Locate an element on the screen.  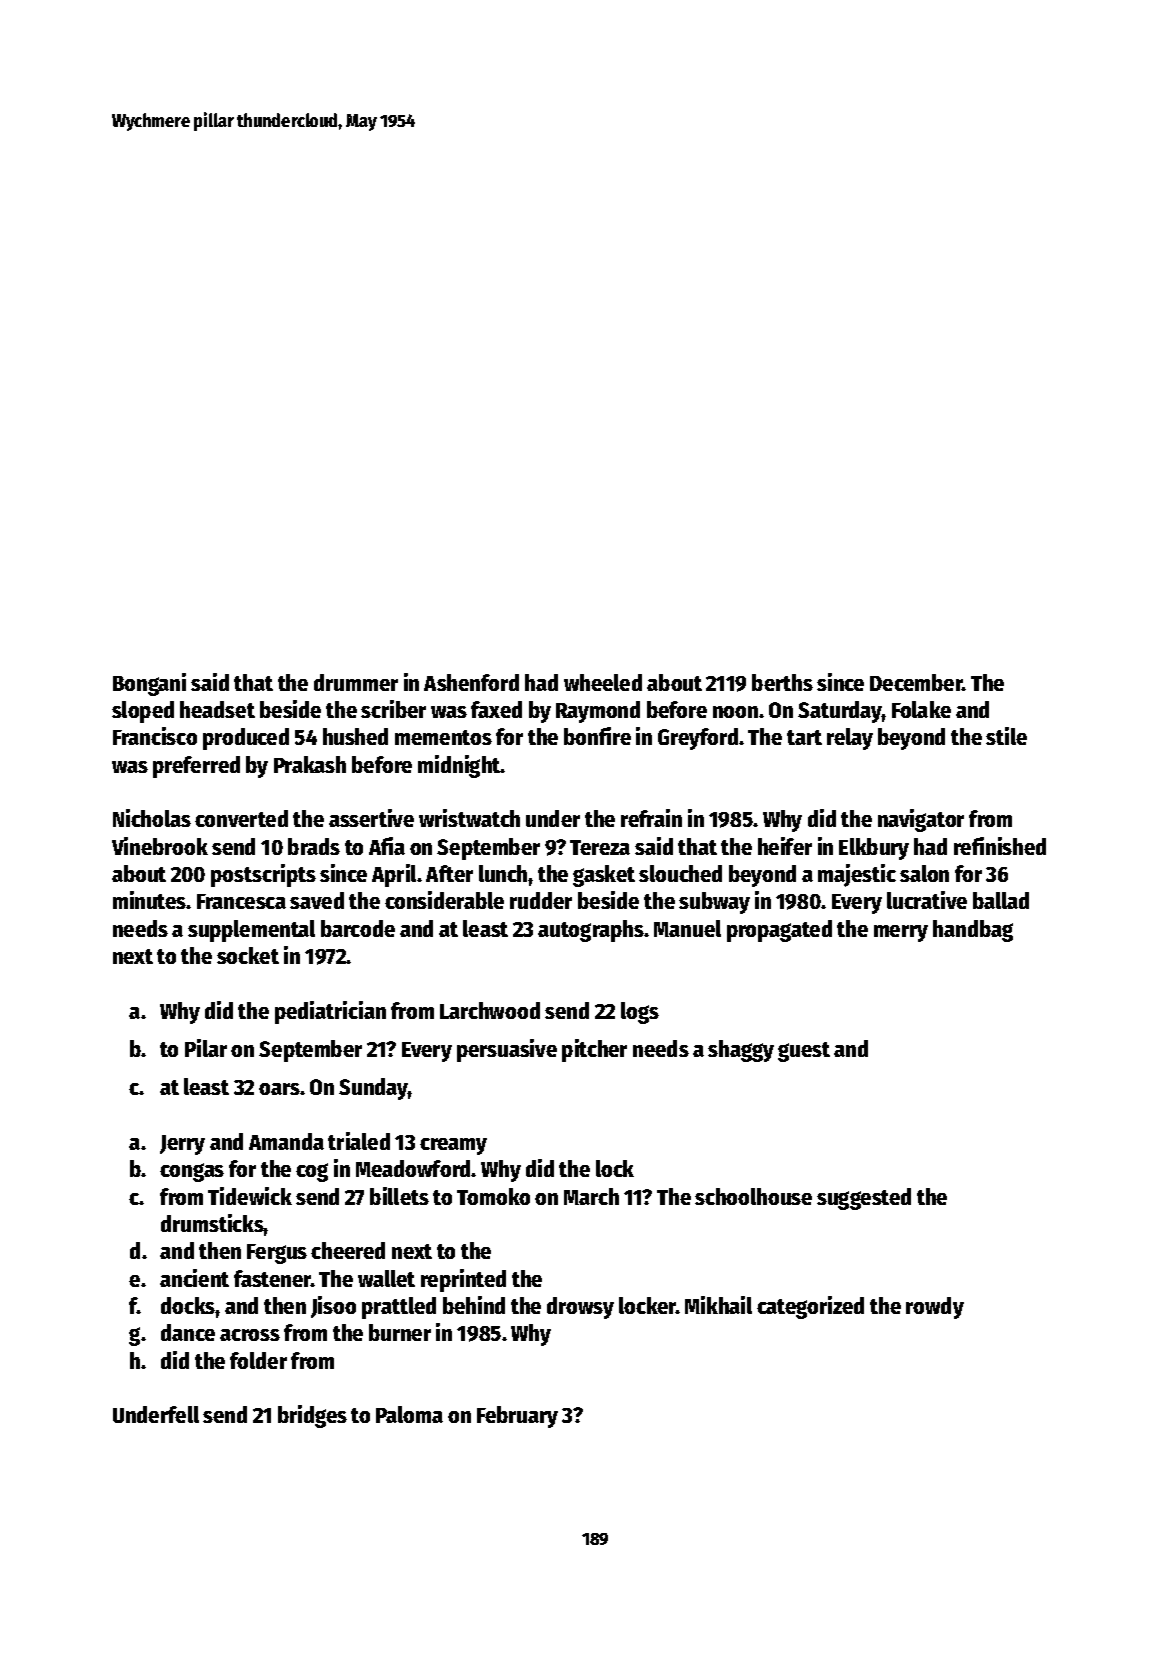
pediatrician is located at coordinates (330, 1012).
